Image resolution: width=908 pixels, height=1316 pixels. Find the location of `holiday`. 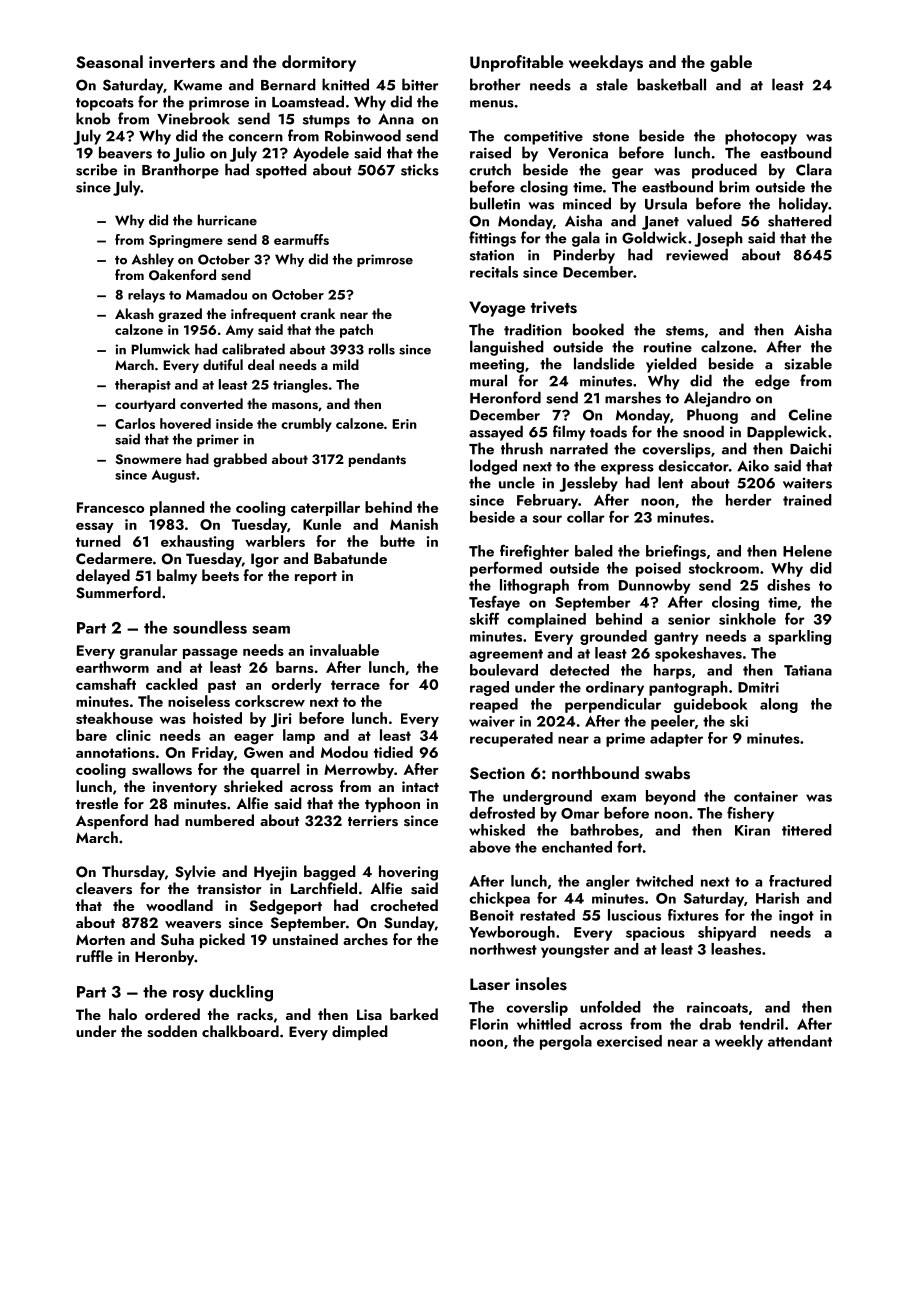

holiday is located at coordinates (803, 205).
